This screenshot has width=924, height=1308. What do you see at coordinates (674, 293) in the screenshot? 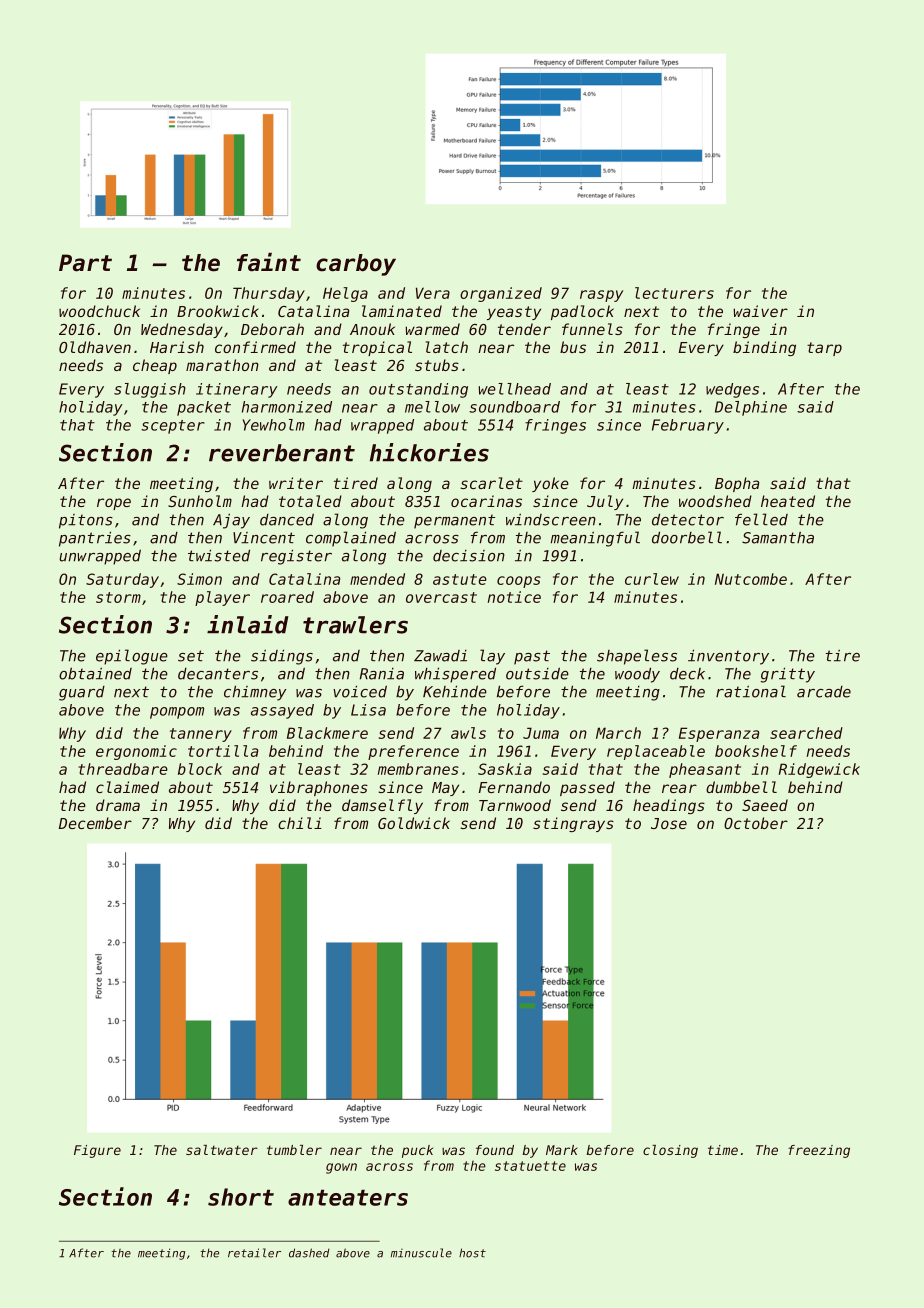
I see `lecturers` at bounding box center [674, 293].
